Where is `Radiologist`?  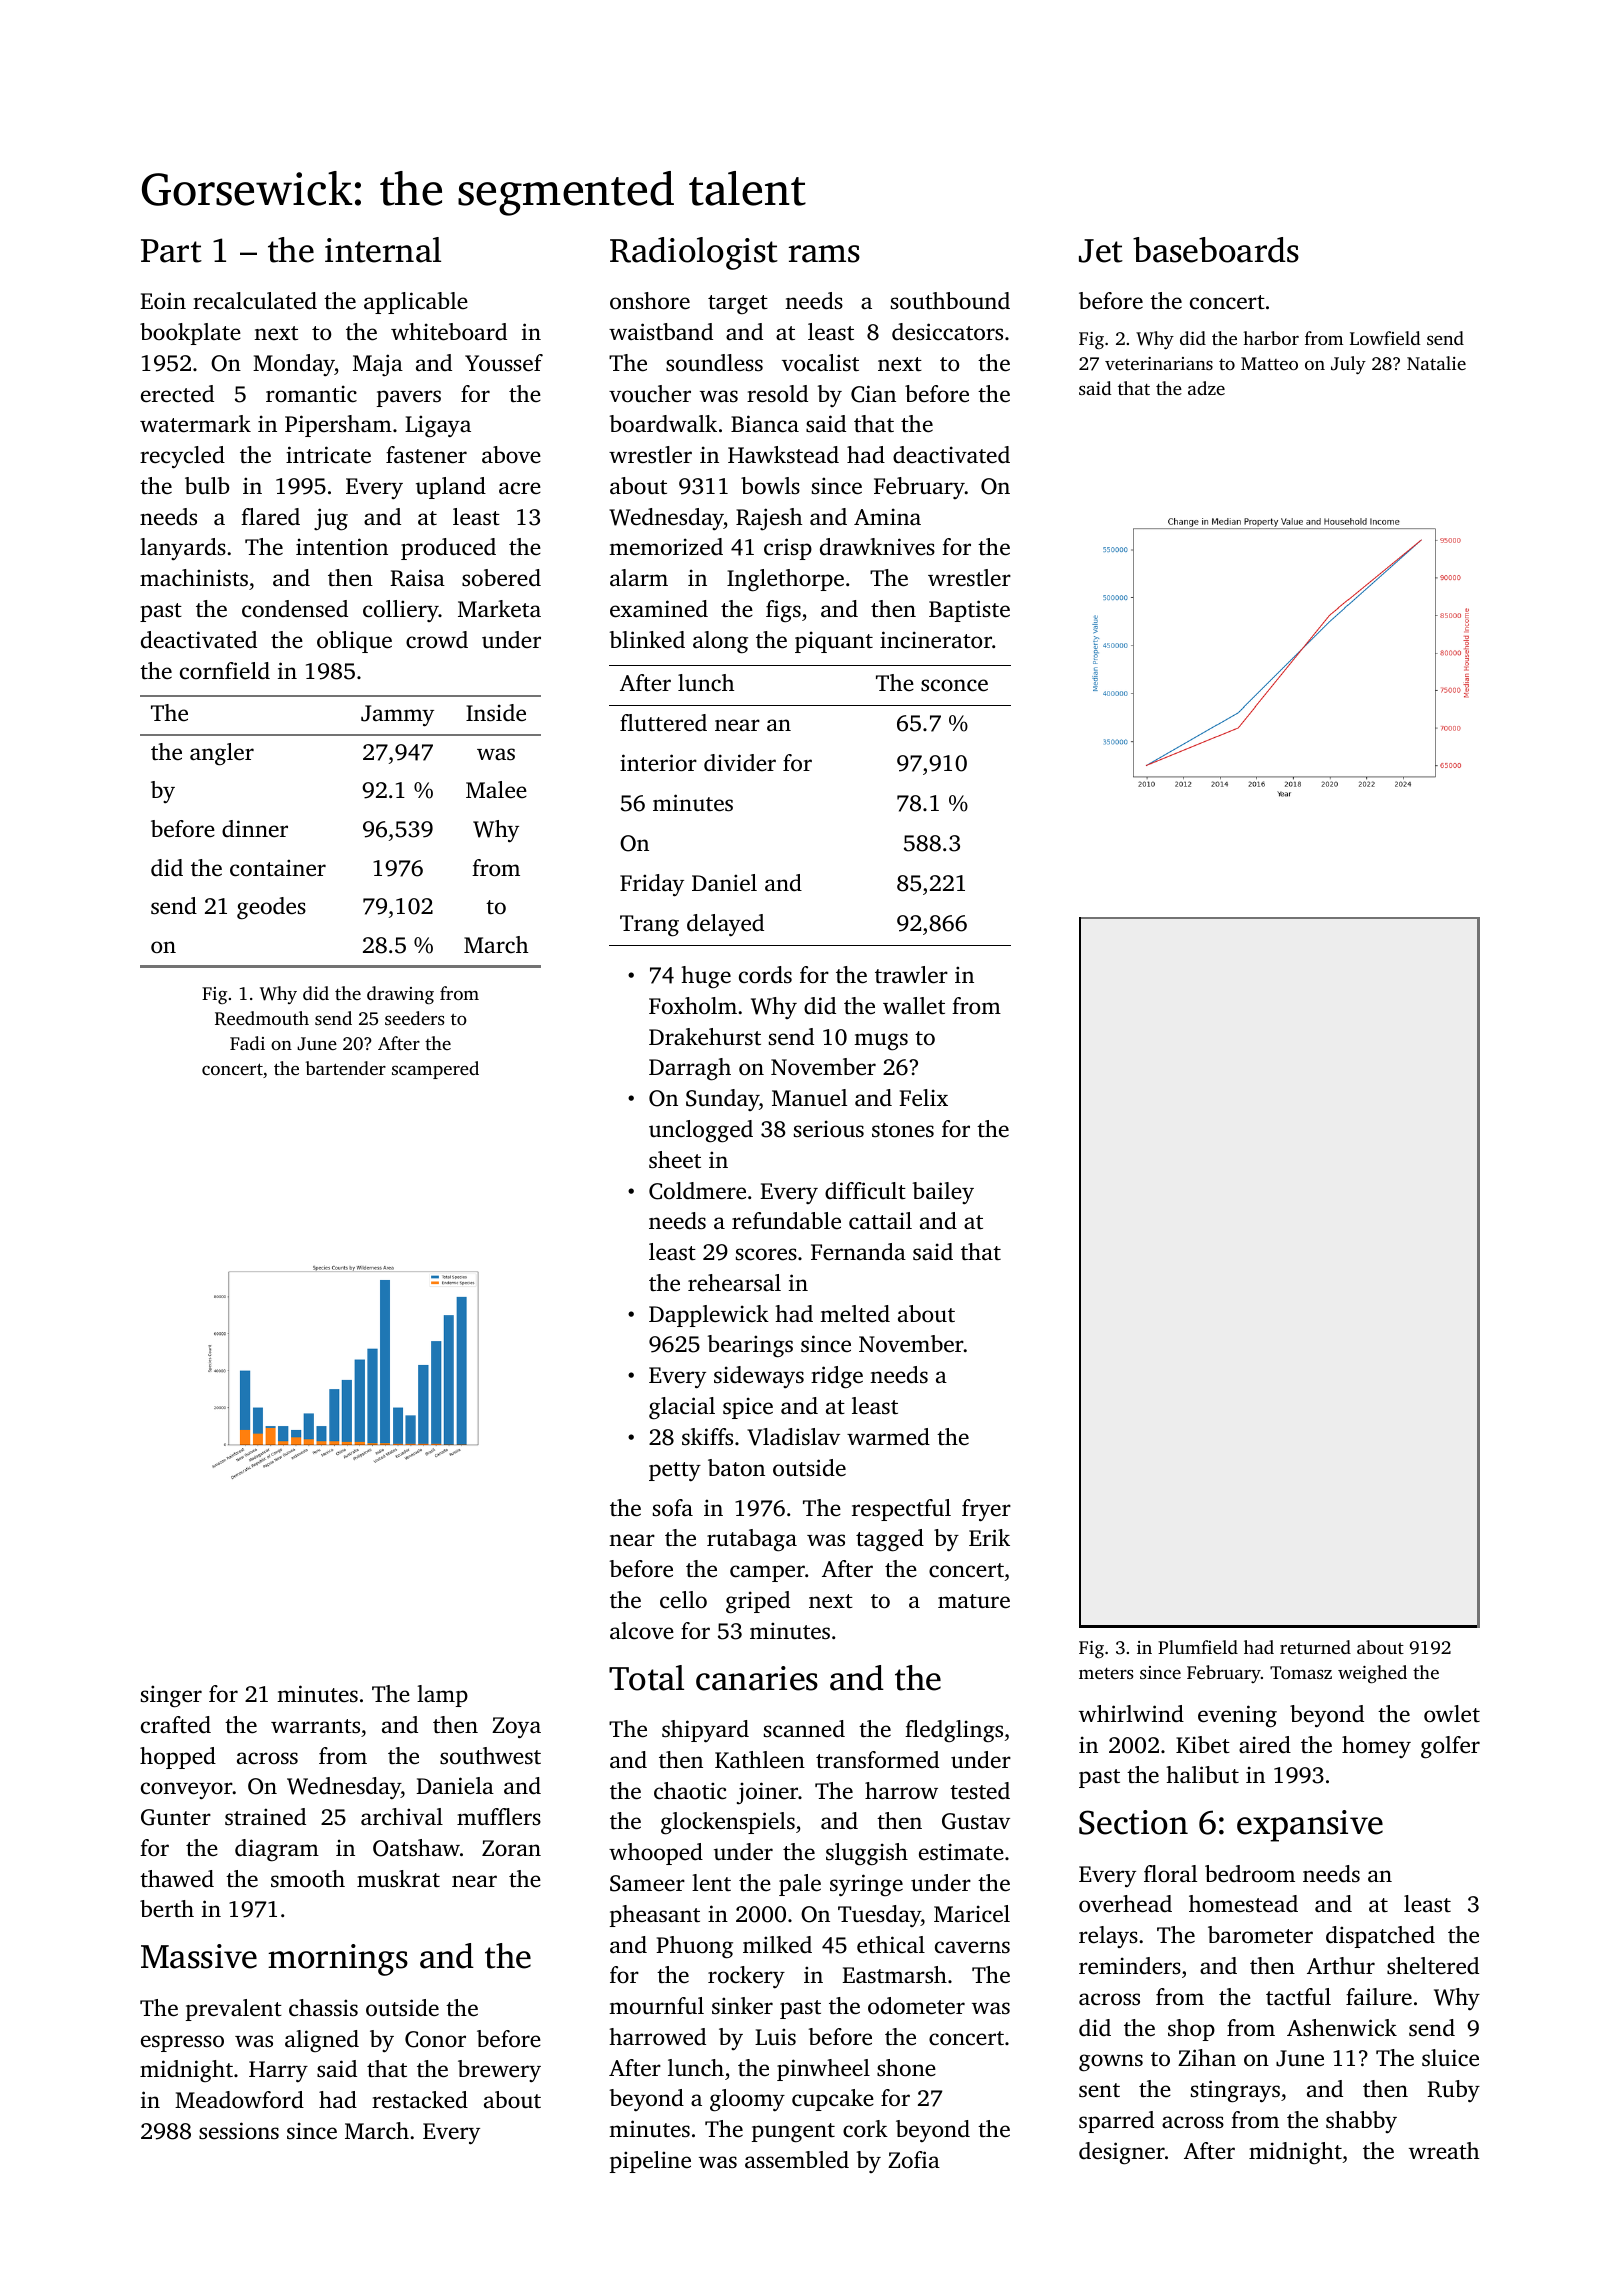
Radiologist is located at coordinates (694, 253).
